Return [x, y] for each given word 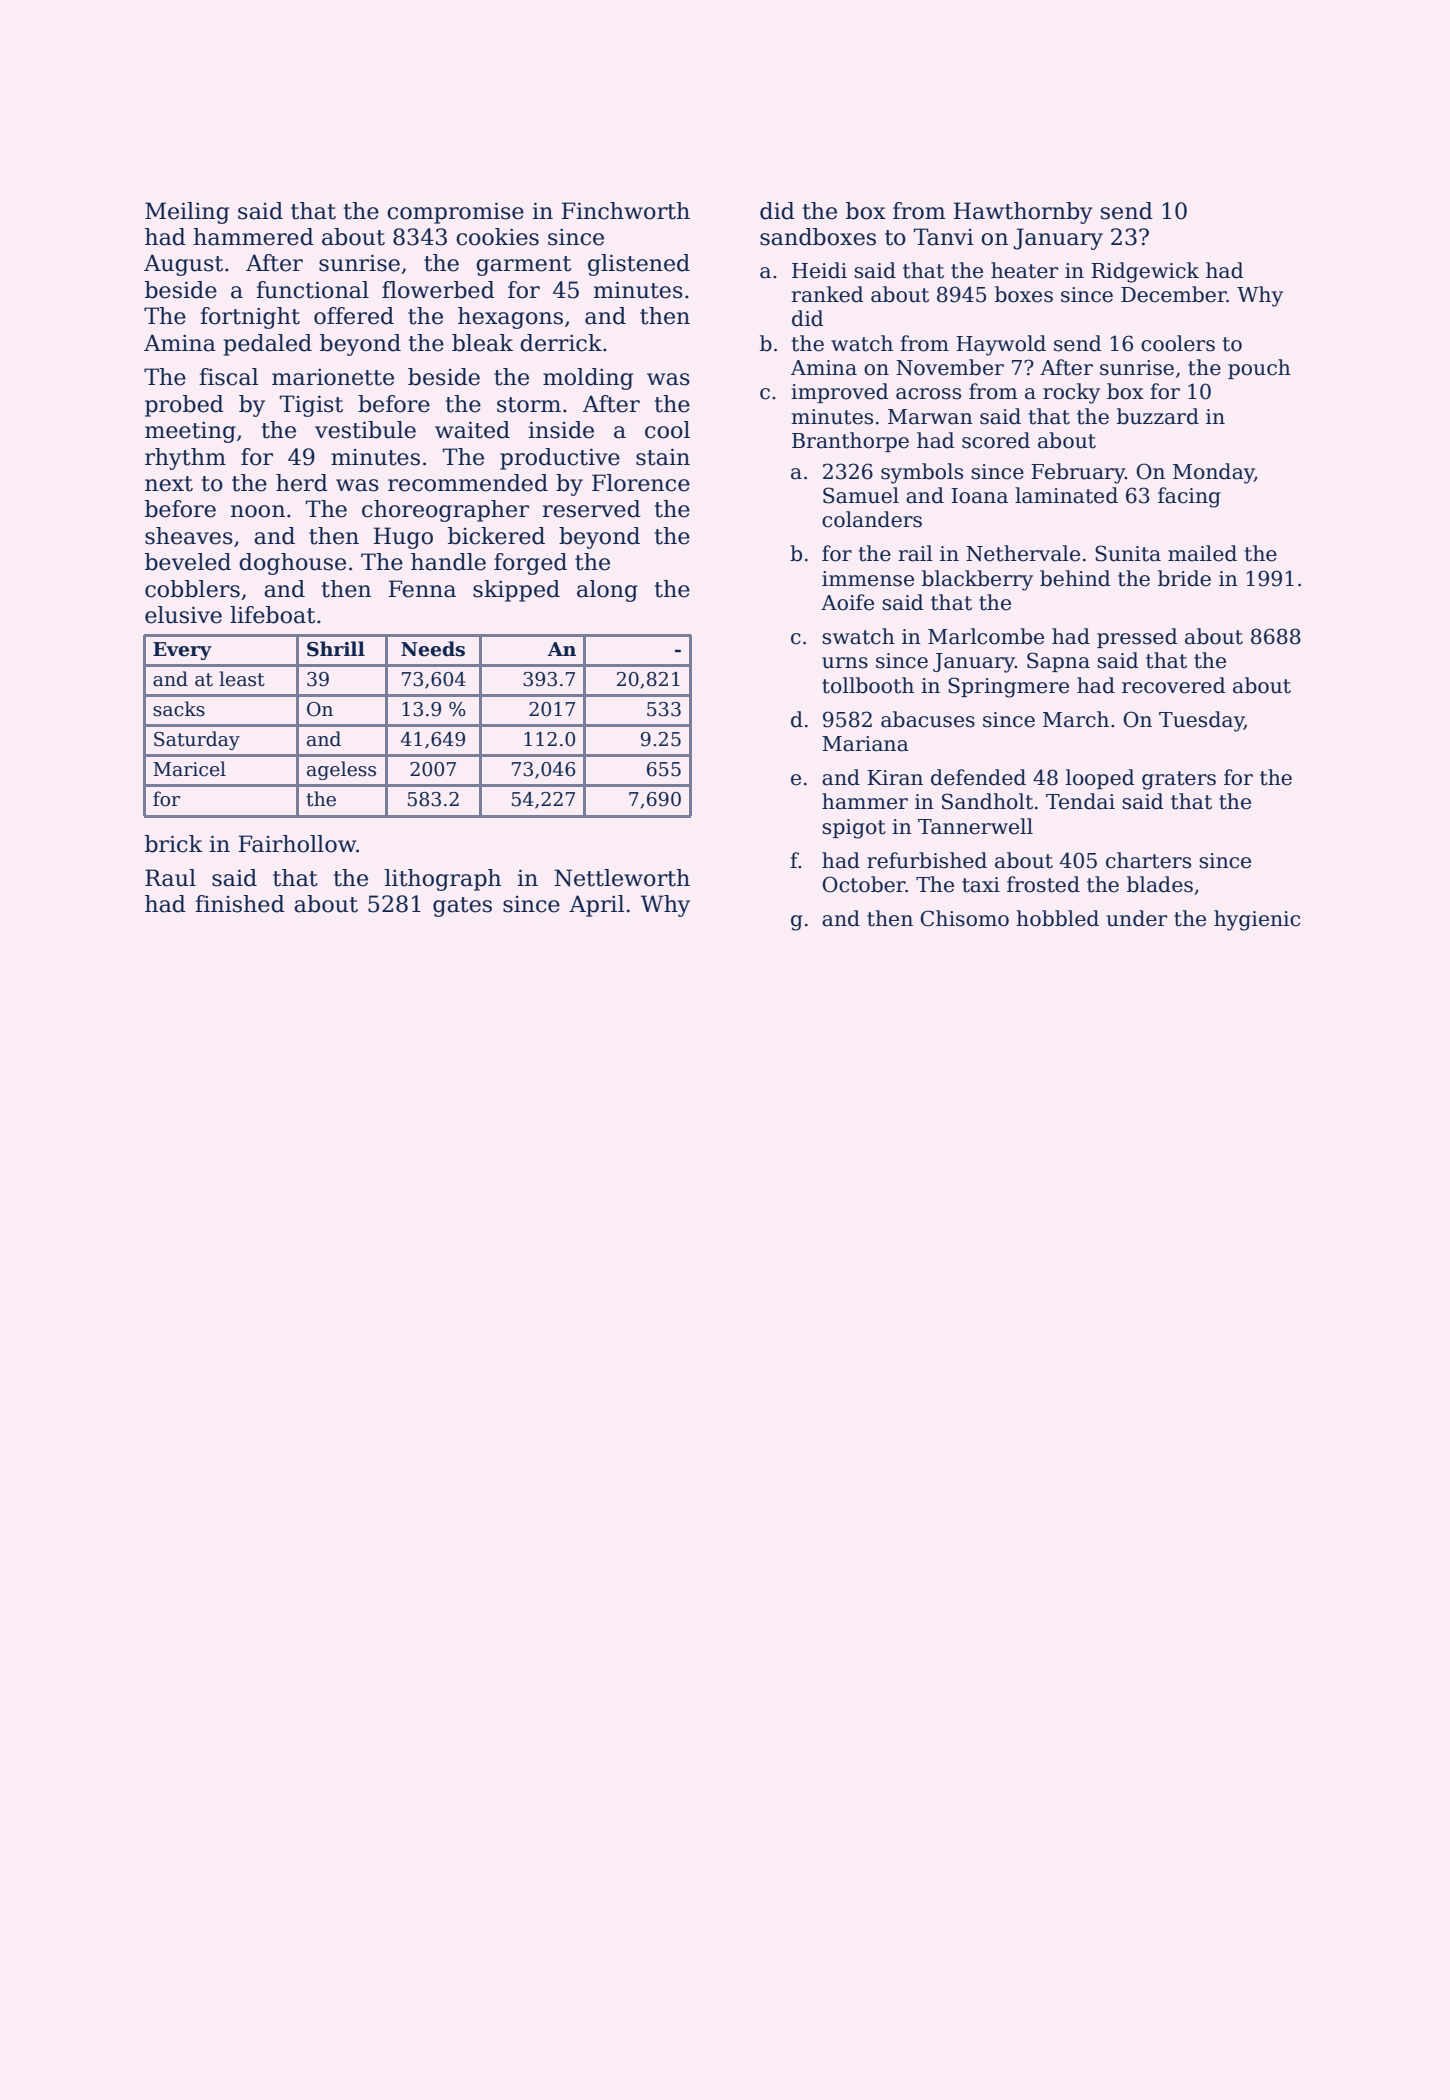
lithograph [443, 880]
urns [845, 663]
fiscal [228, 377]
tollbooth [868, 685]
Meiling [187, 213]
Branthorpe [850, 442]
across [928, 394]
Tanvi [944, 237]
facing [1189, 497]
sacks [179, 709]
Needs [433, 649]
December [1174, 294]
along [607, 591]
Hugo [403, 538]
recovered [1173, 685]
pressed [1137, 638]
